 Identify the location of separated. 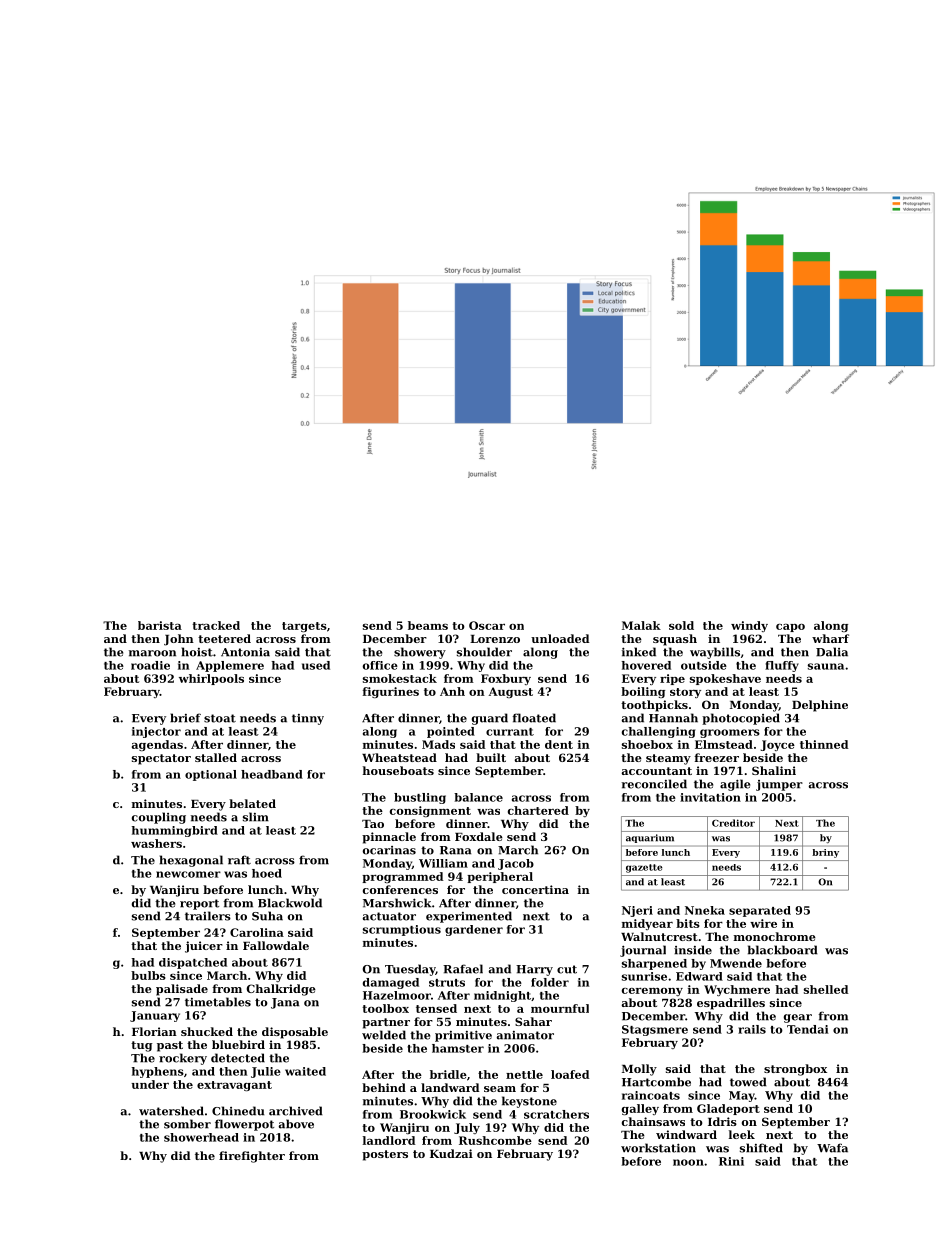
(760, 911).
